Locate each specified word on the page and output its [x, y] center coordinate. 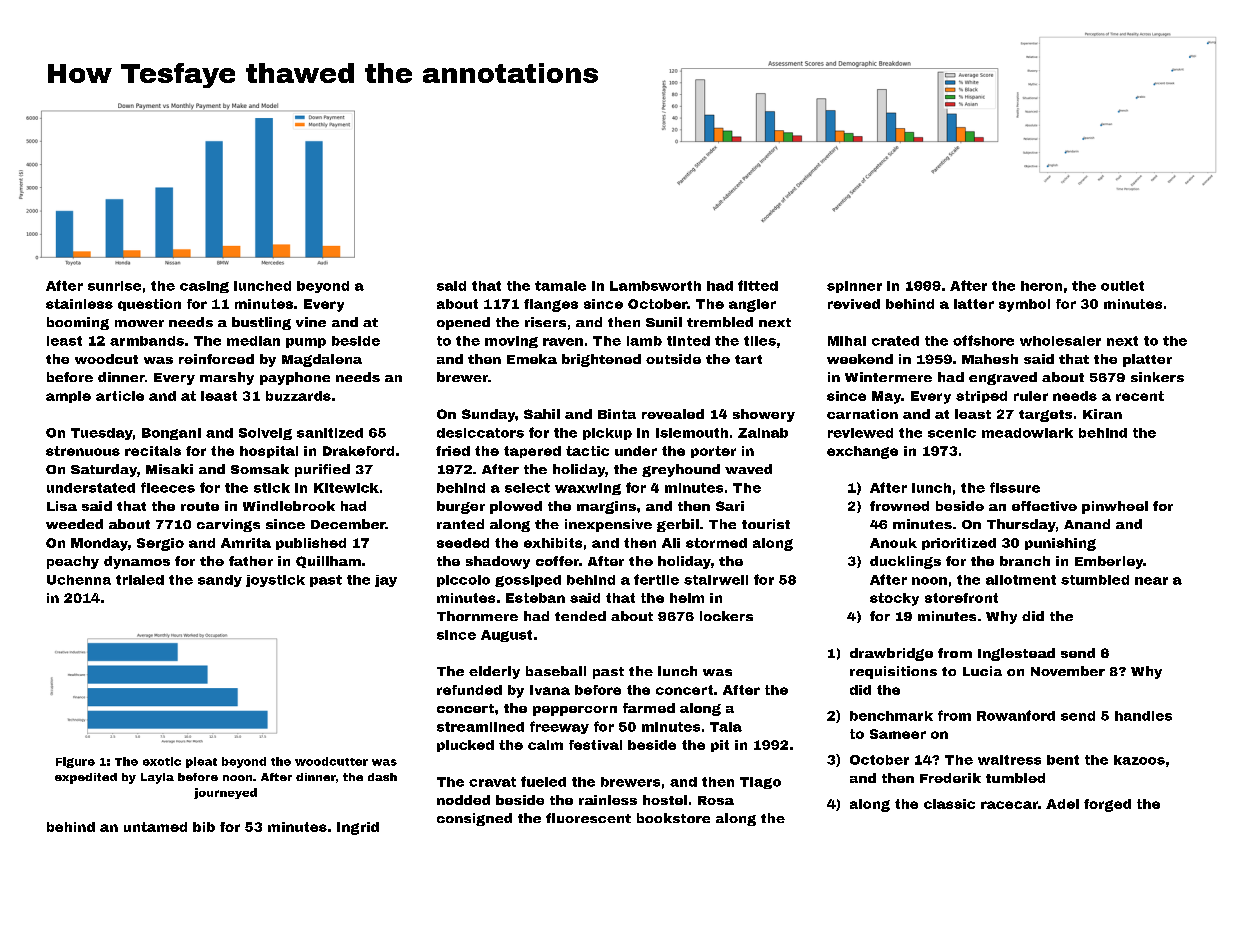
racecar [1009, 805]
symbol [1024, 305]
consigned [474, 819]
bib [204, 827]
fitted [758, 285]
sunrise [114, 286]
